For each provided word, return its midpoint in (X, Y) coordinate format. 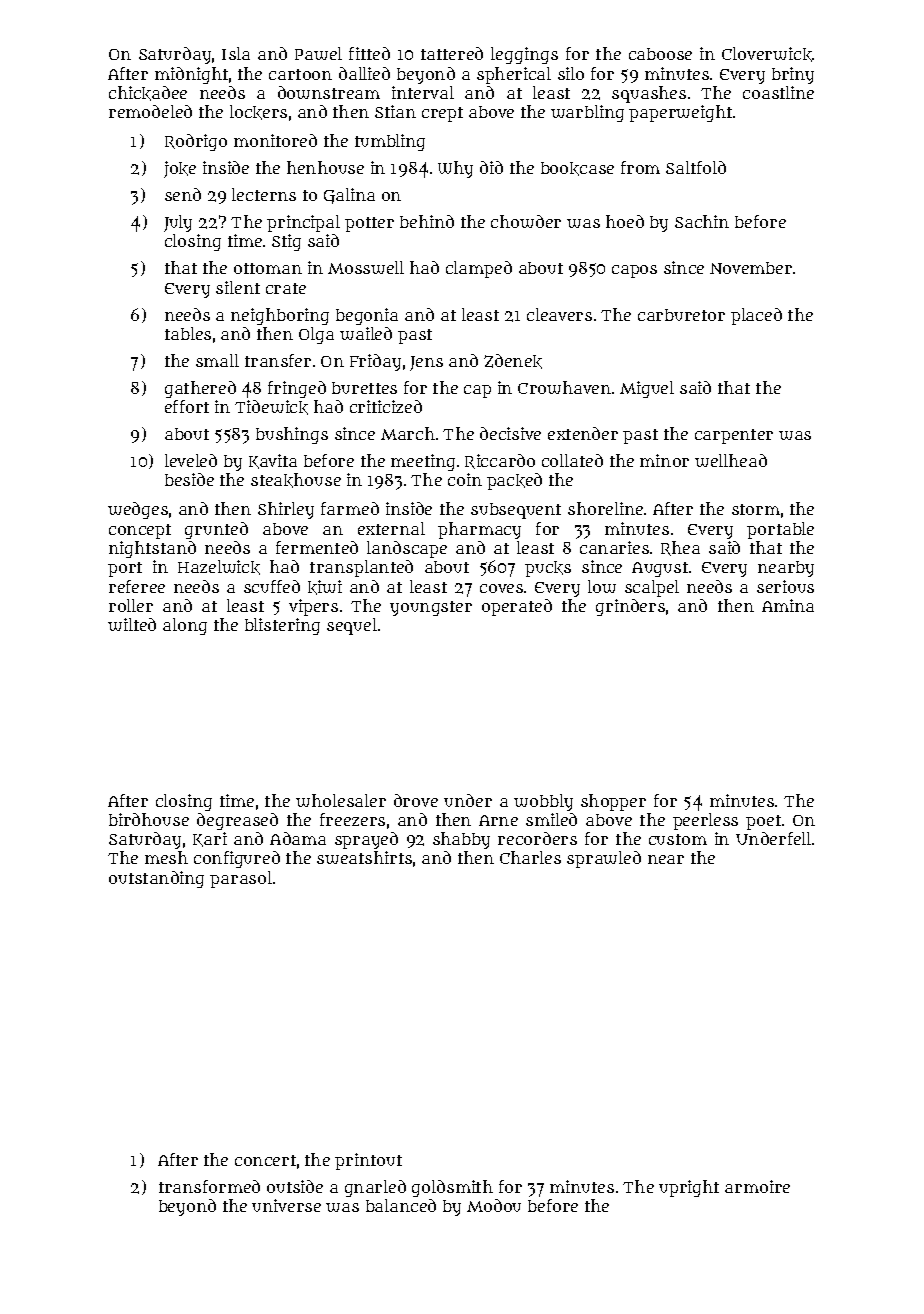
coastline (778, 92)
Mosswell (366, 267)
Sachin (702, 221)
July (178, 223)
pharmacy (479, 530)
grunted (216, 530)
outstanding (156, 879)
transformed (209, 1186)
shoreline (605, 508)
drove (416, 800)
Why (455, 169)
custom (678, 839)
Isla (236, 53)
